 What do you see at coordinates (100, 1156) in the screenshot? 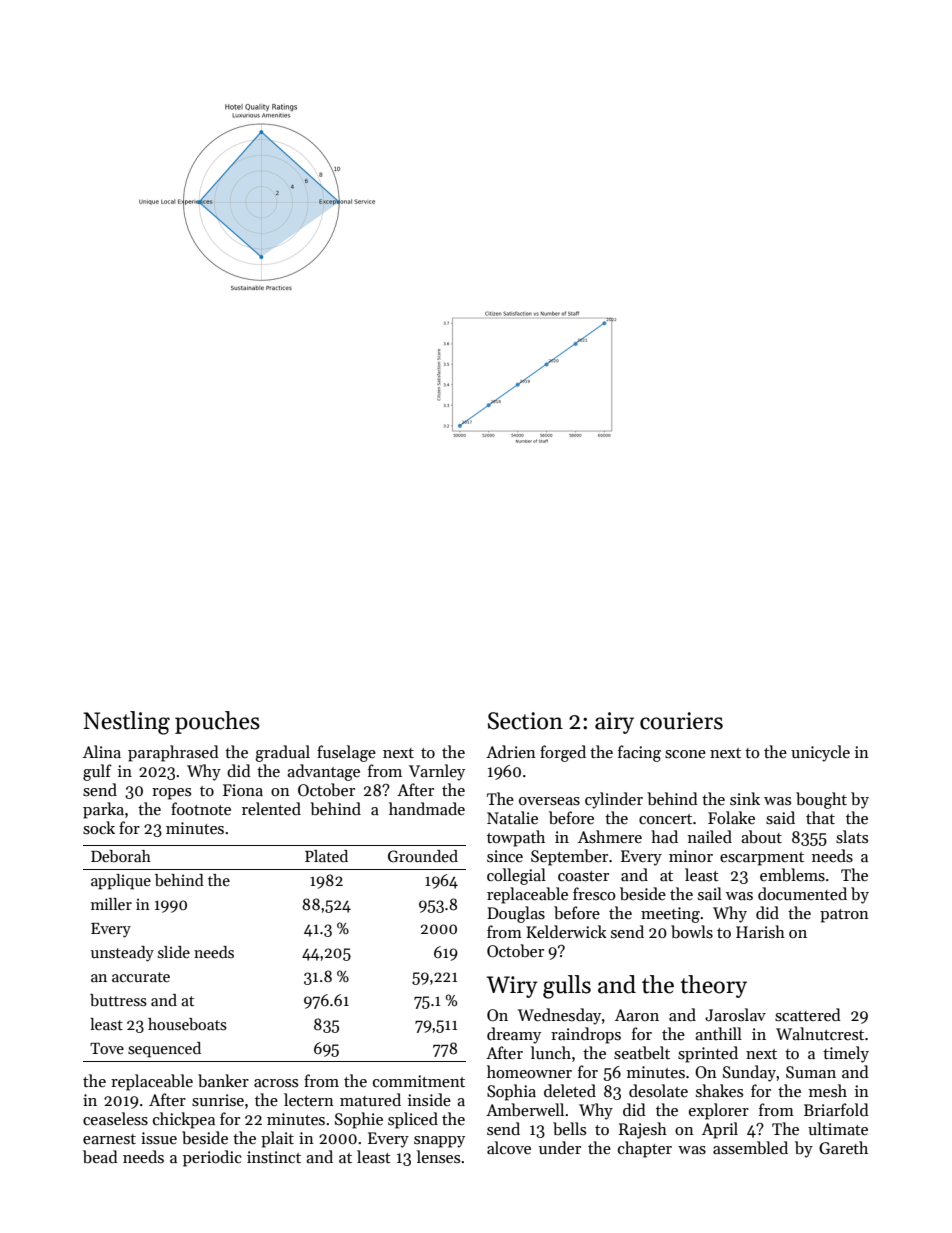
I see `bead` at bounding box center [100, 1156].
